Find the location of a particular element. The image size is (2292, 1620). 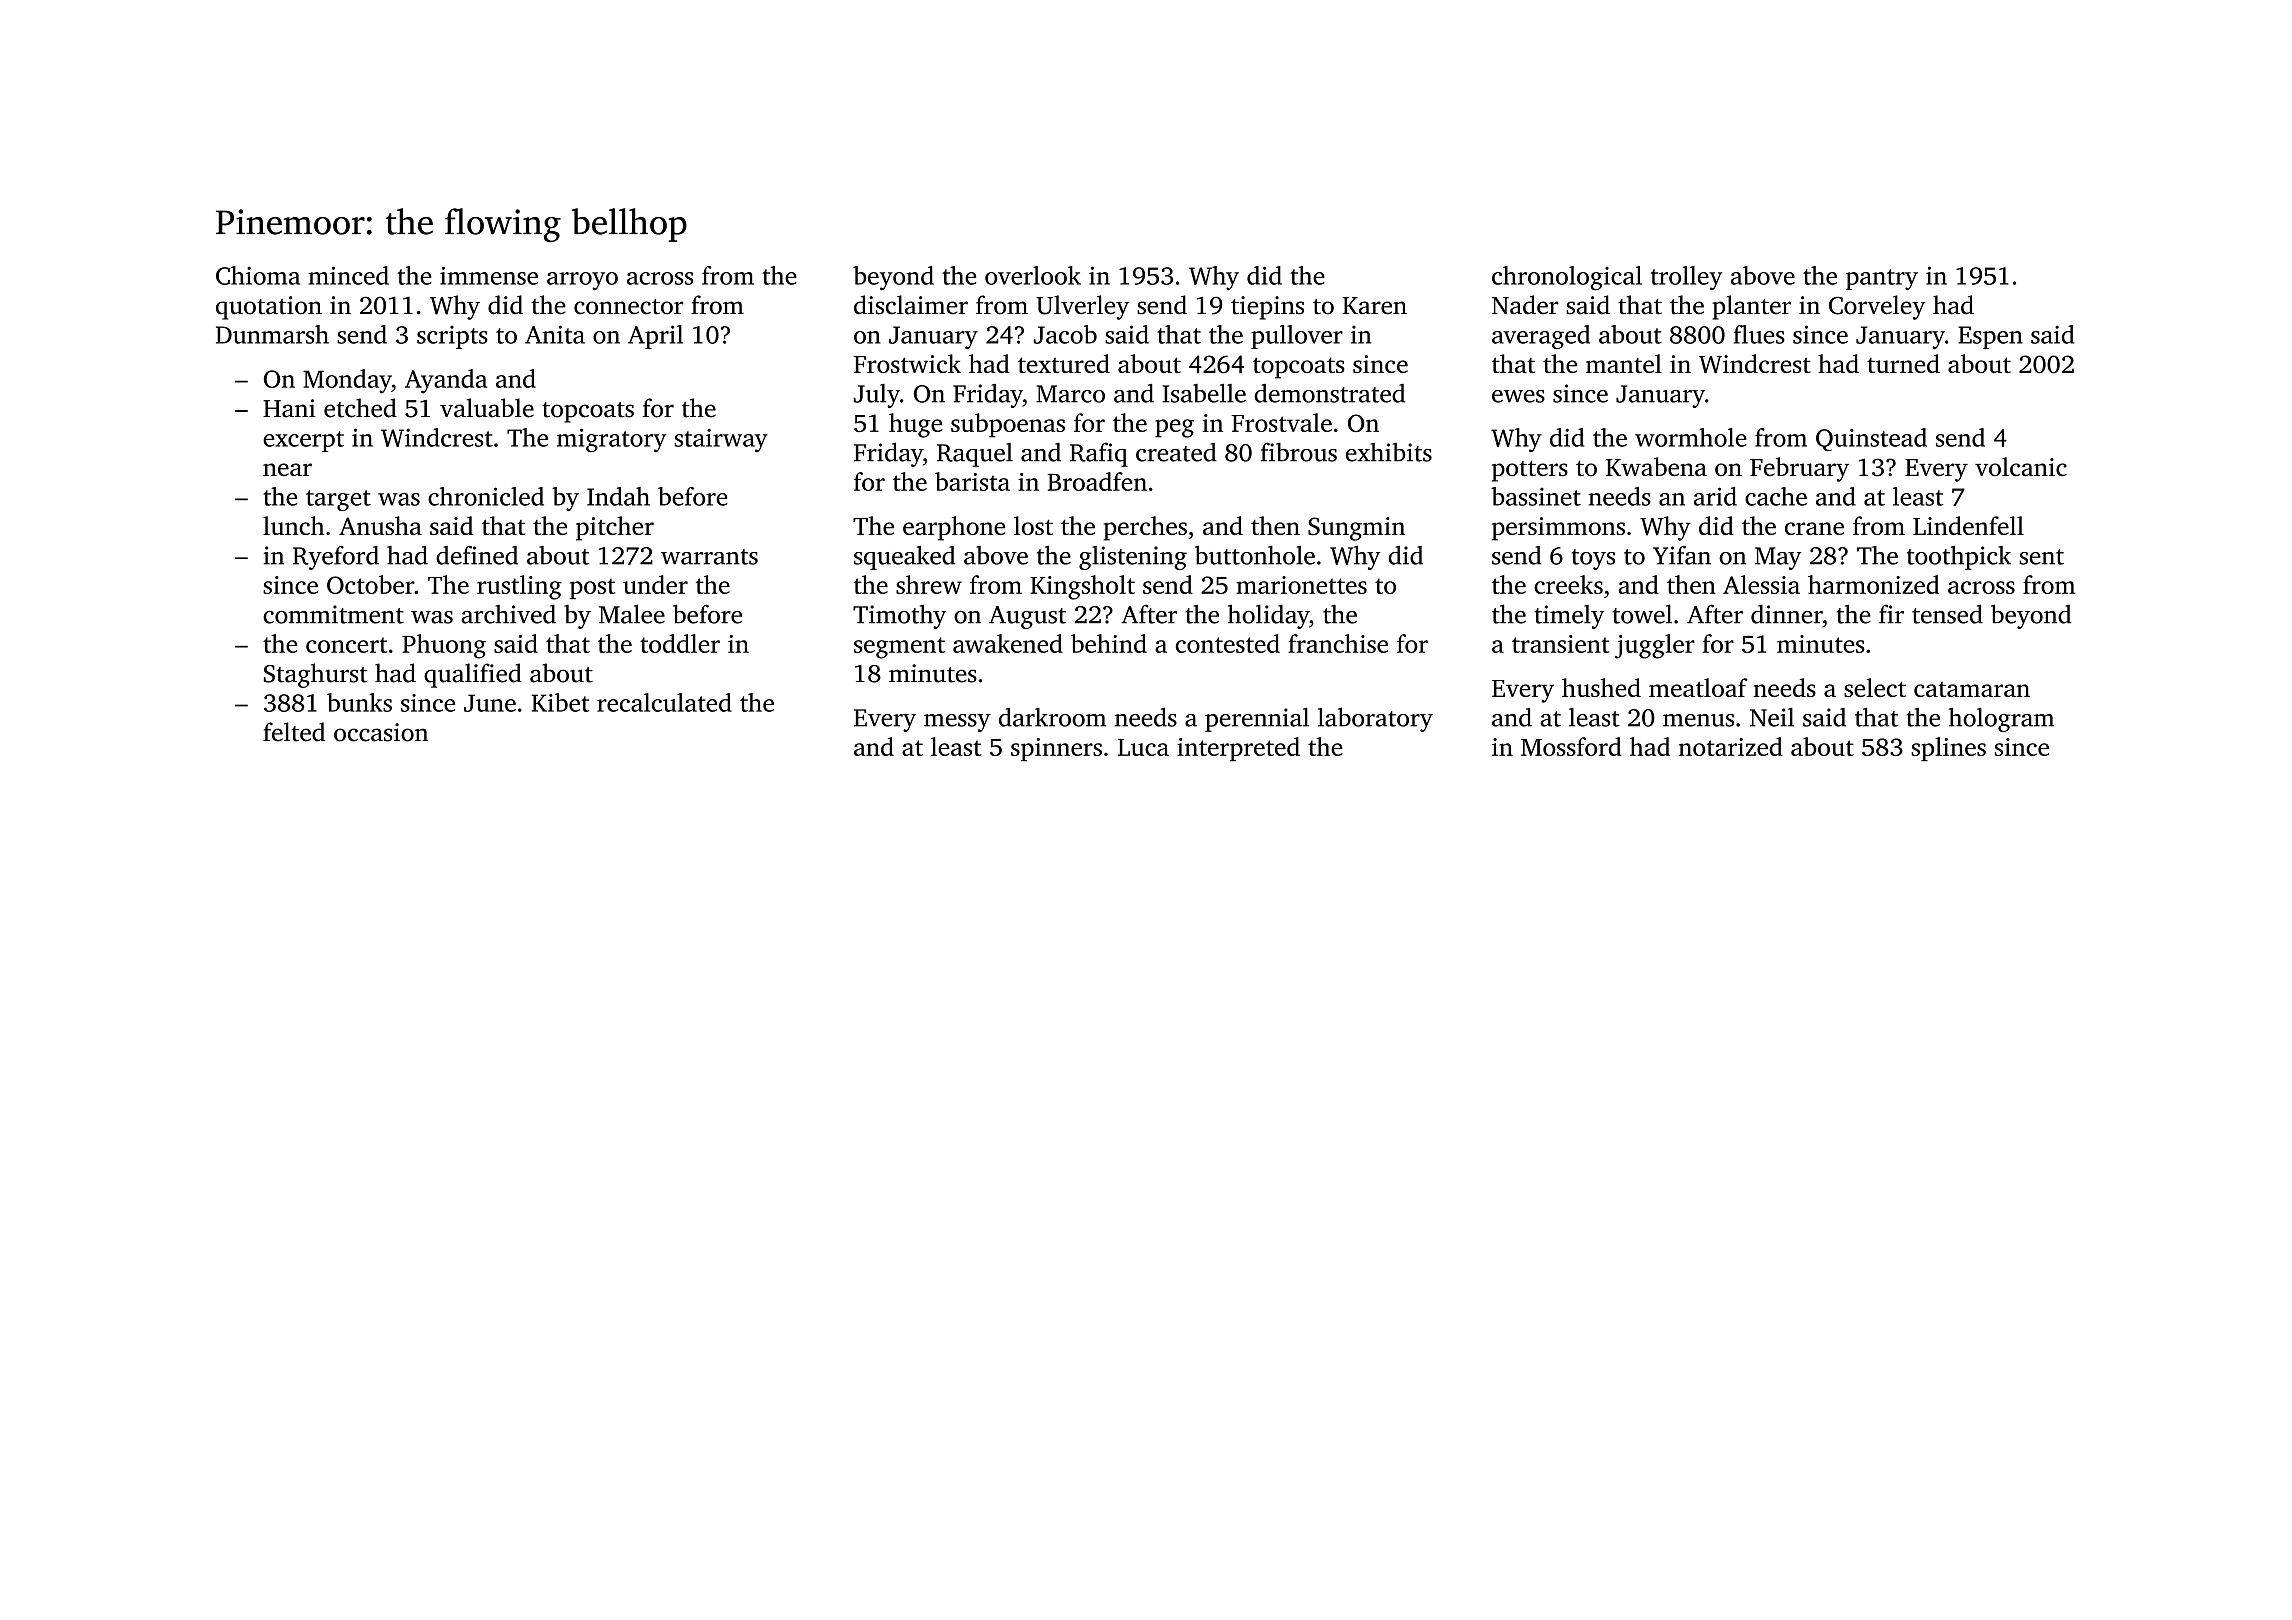

quotation is located at coordinates (269, 308).
